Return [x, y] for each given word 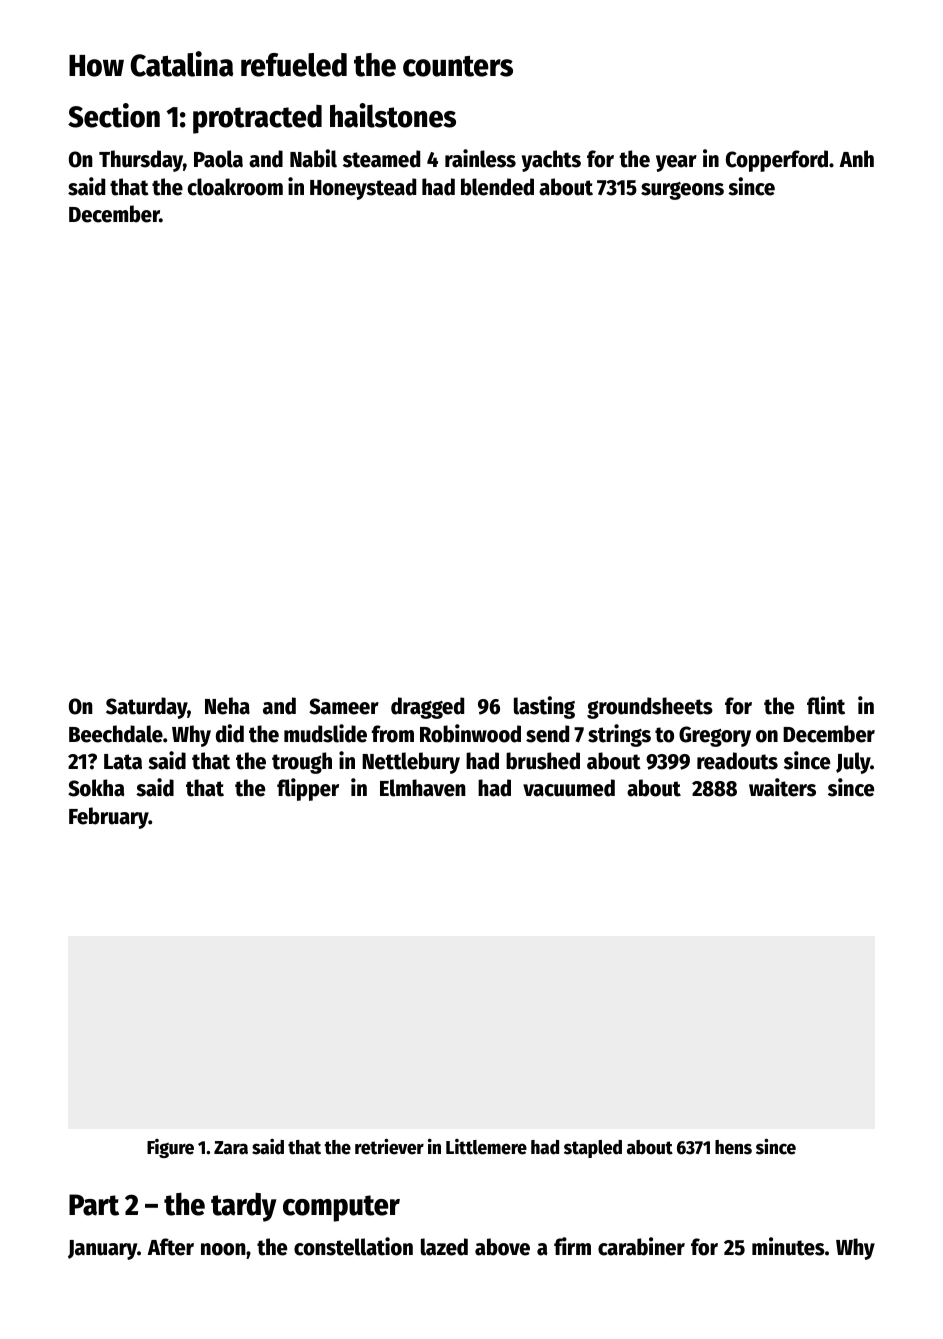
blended [497, 187]
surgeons [682, 191]
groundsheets [650, 708]
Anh [857, 158]
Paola [218, 159]
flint [826, 705]
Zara [231, 1148]
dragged [427, 708]
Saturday [146, 708]
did [230, 733]
